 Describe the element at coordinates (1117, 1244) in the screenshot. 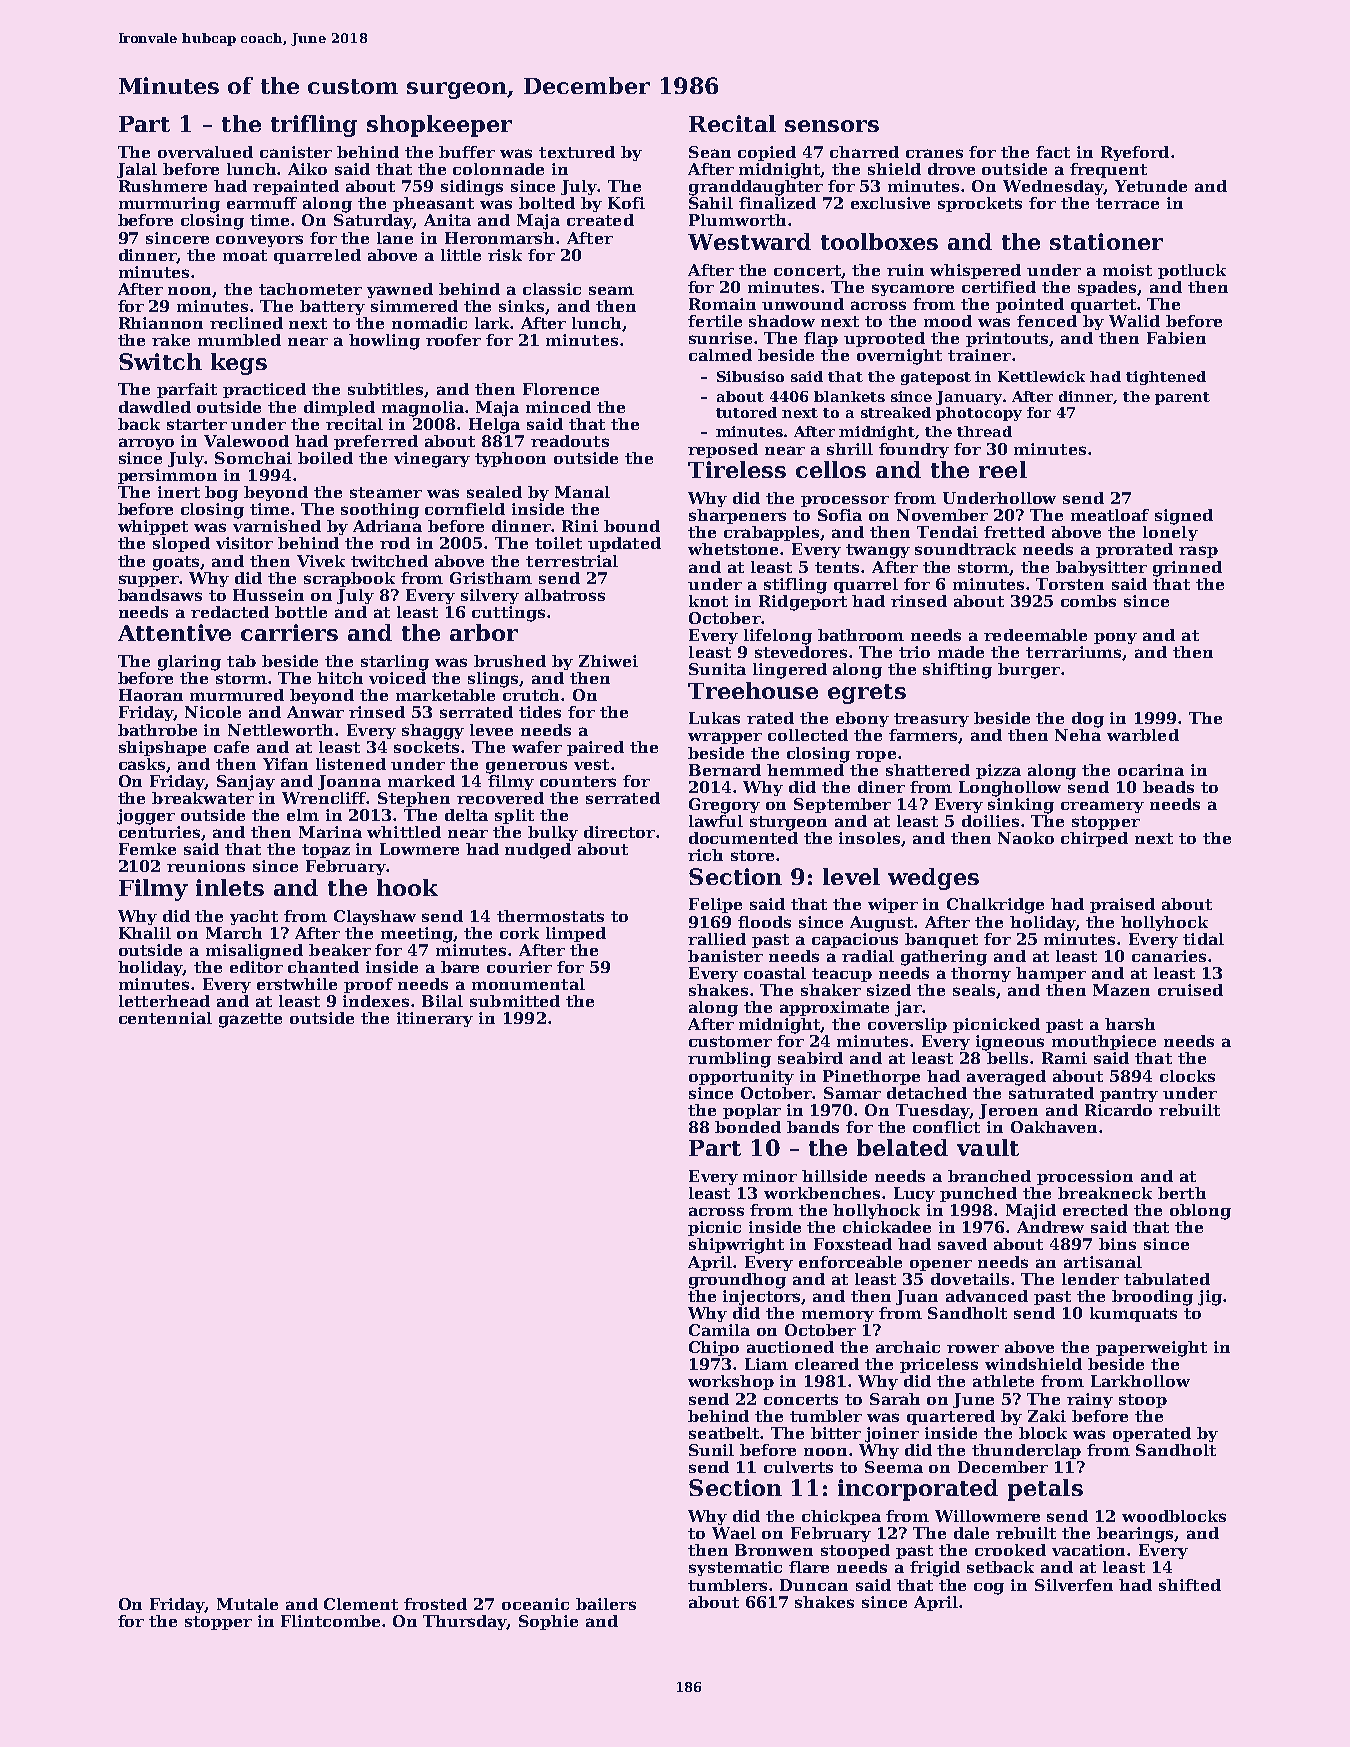

I see `bins` at that location.
